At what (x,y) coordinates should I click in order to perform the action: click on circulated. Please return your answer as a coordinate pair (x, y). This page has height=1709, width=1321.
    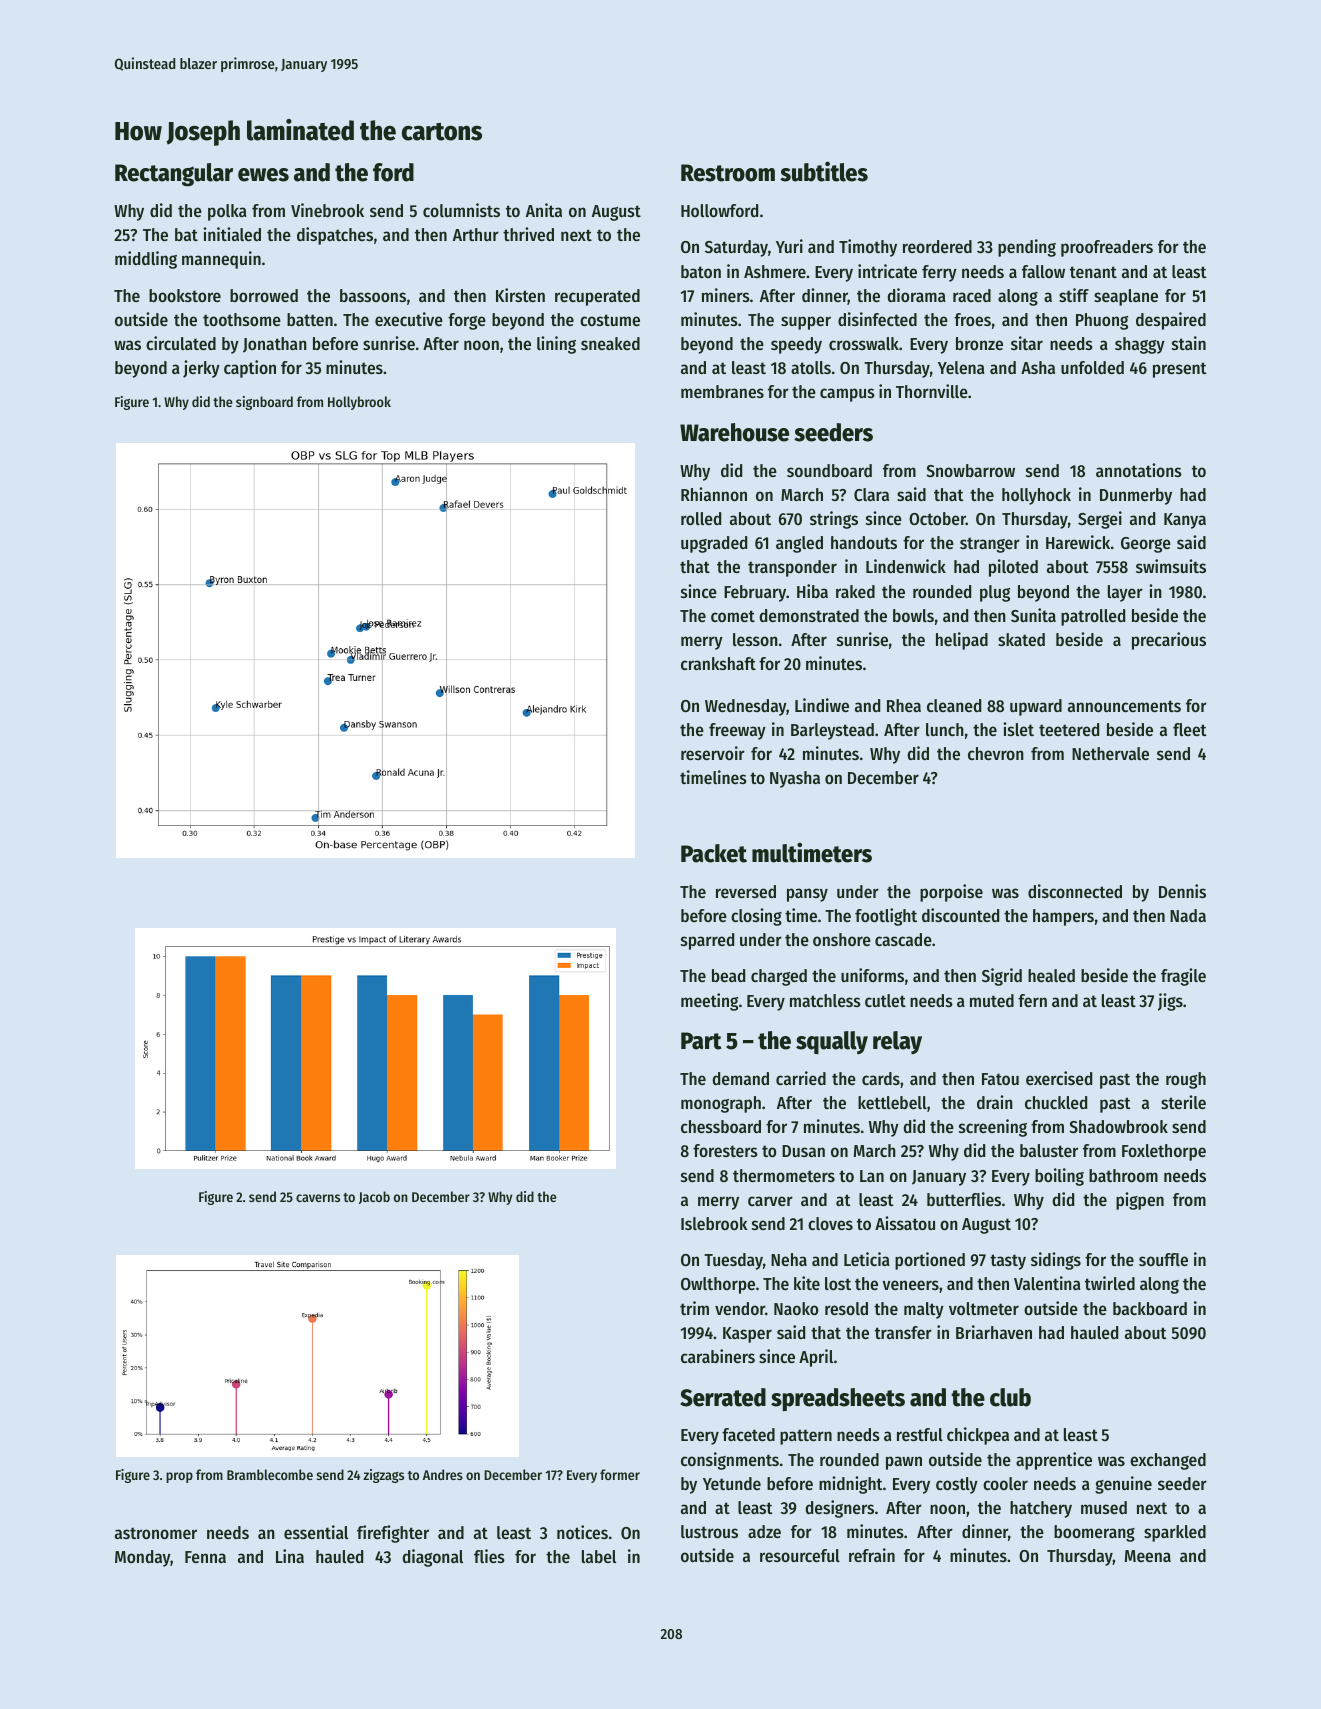
    Looking at the image, I should click on (181, 343).
